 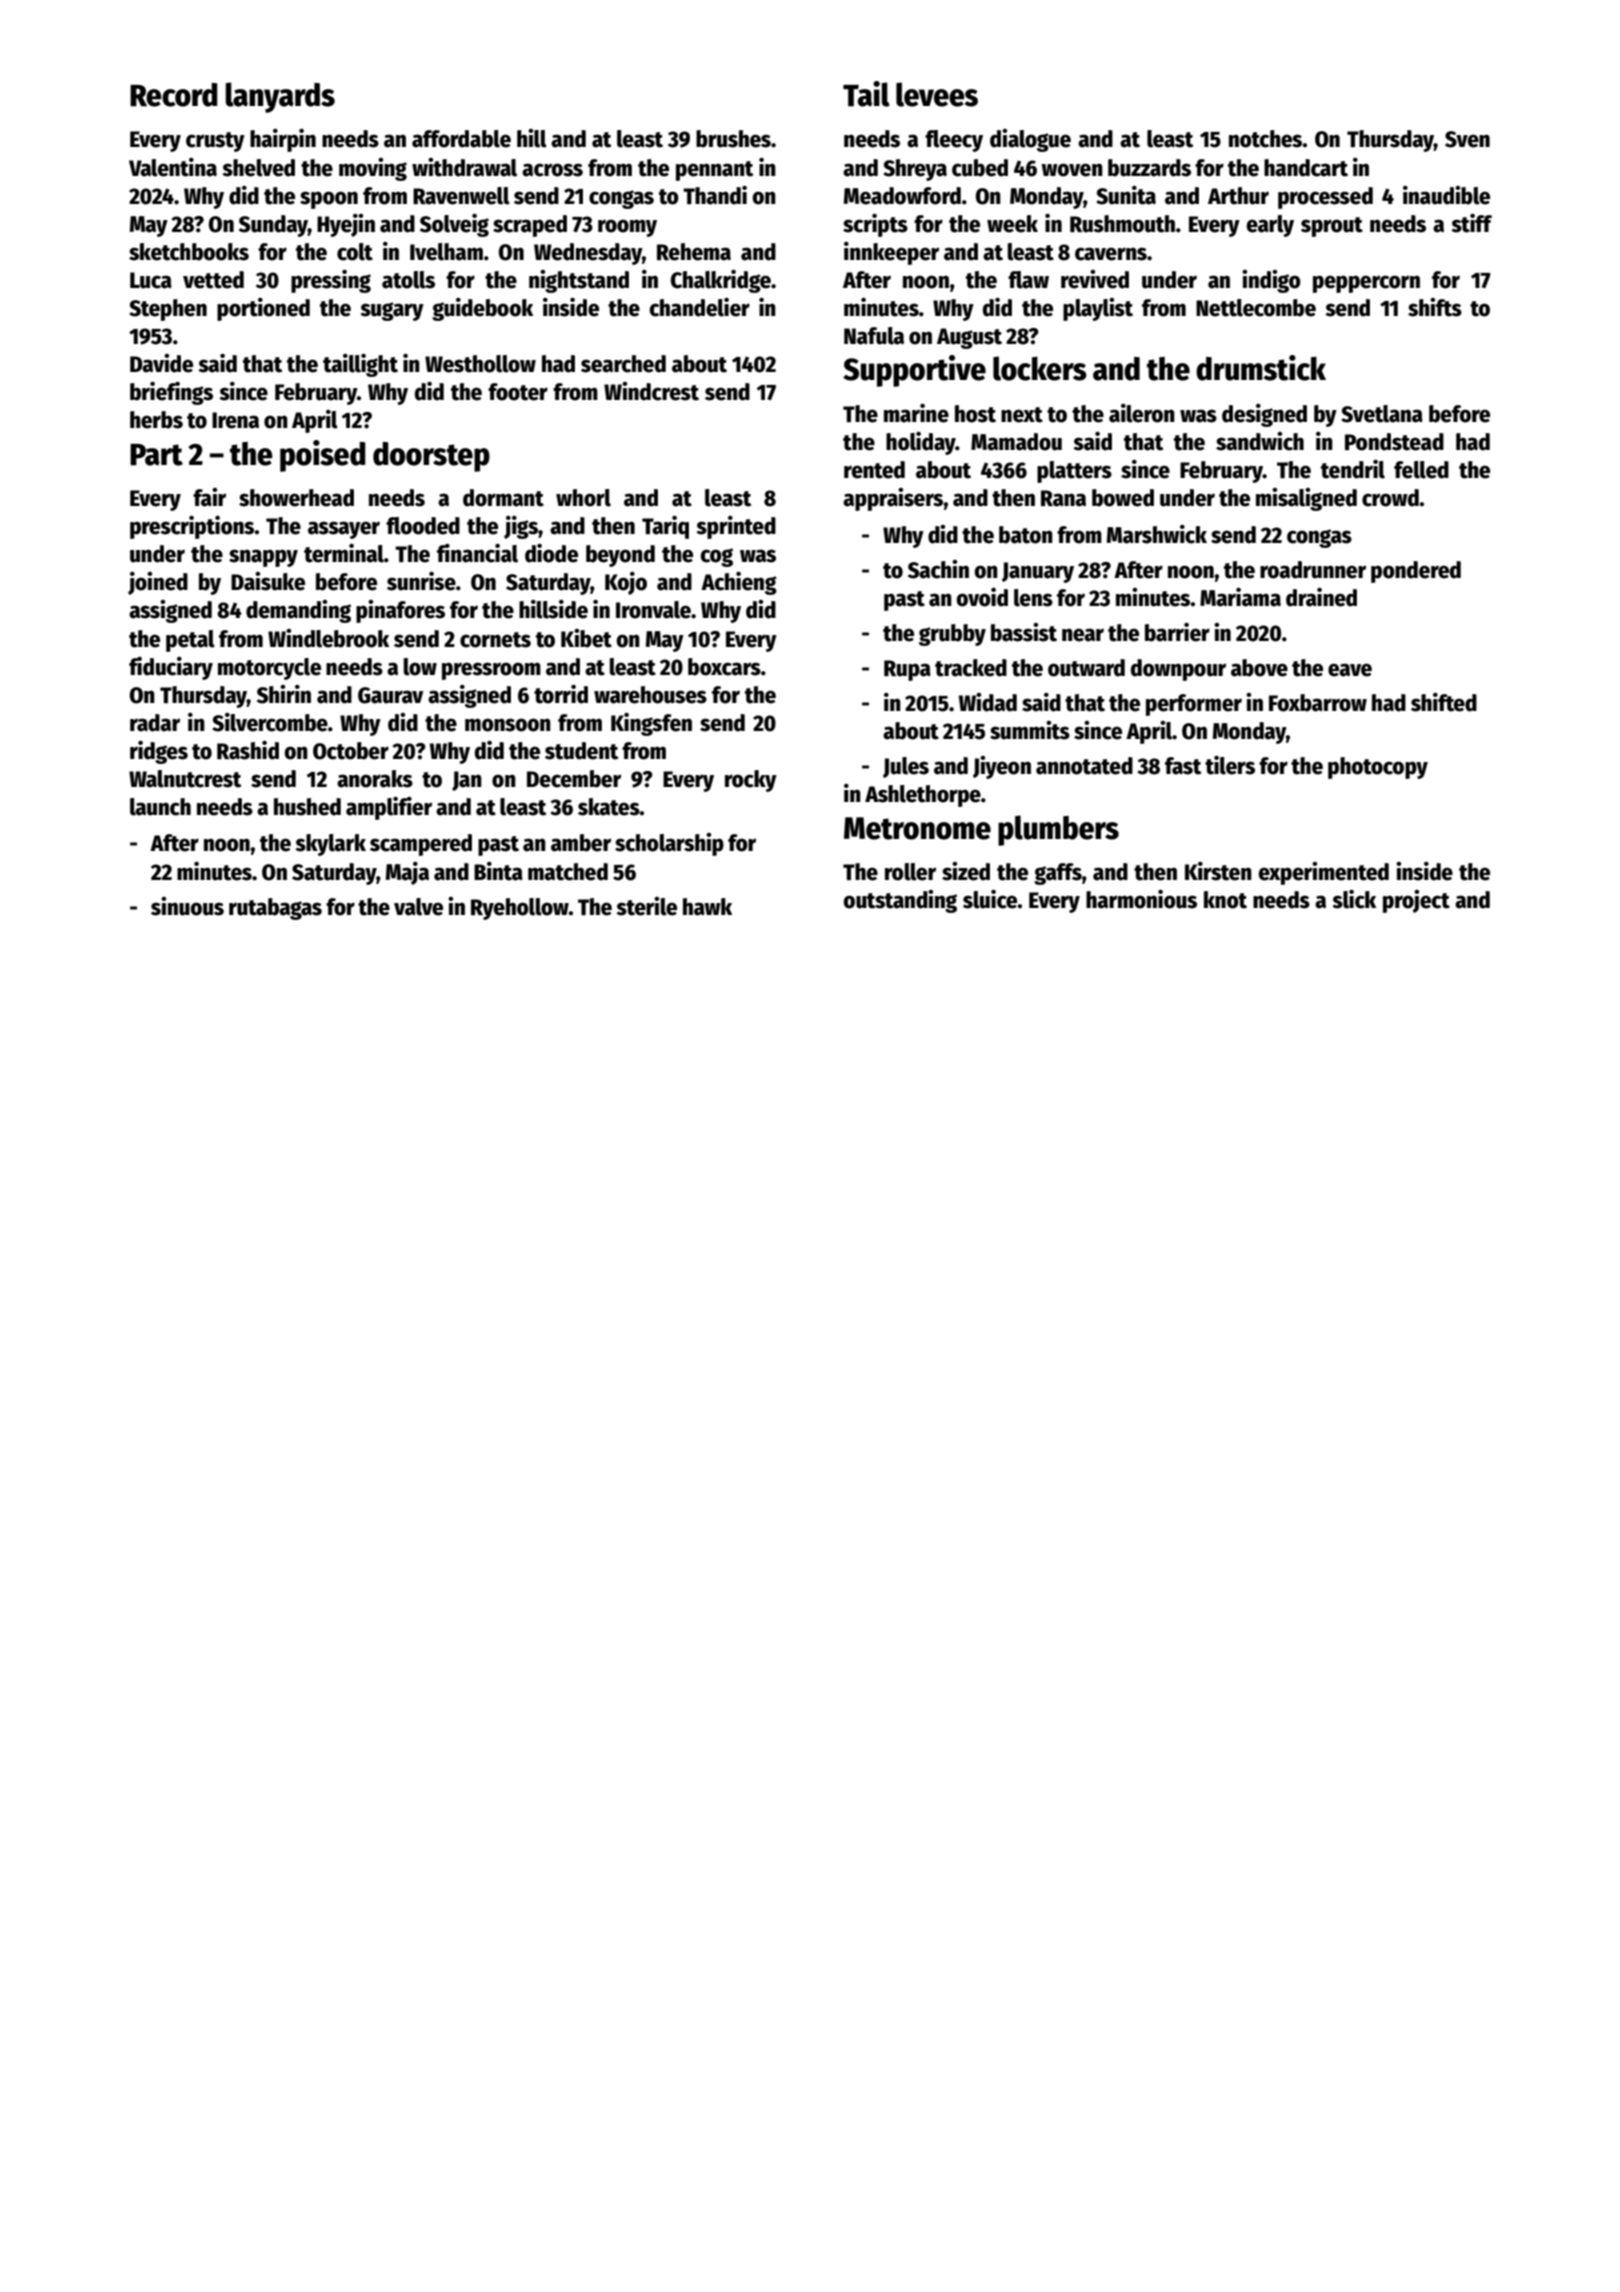 What do you see at coordinates (156, 455) in the screenshot?
I see `Part` at bounding box center [156, 455].
